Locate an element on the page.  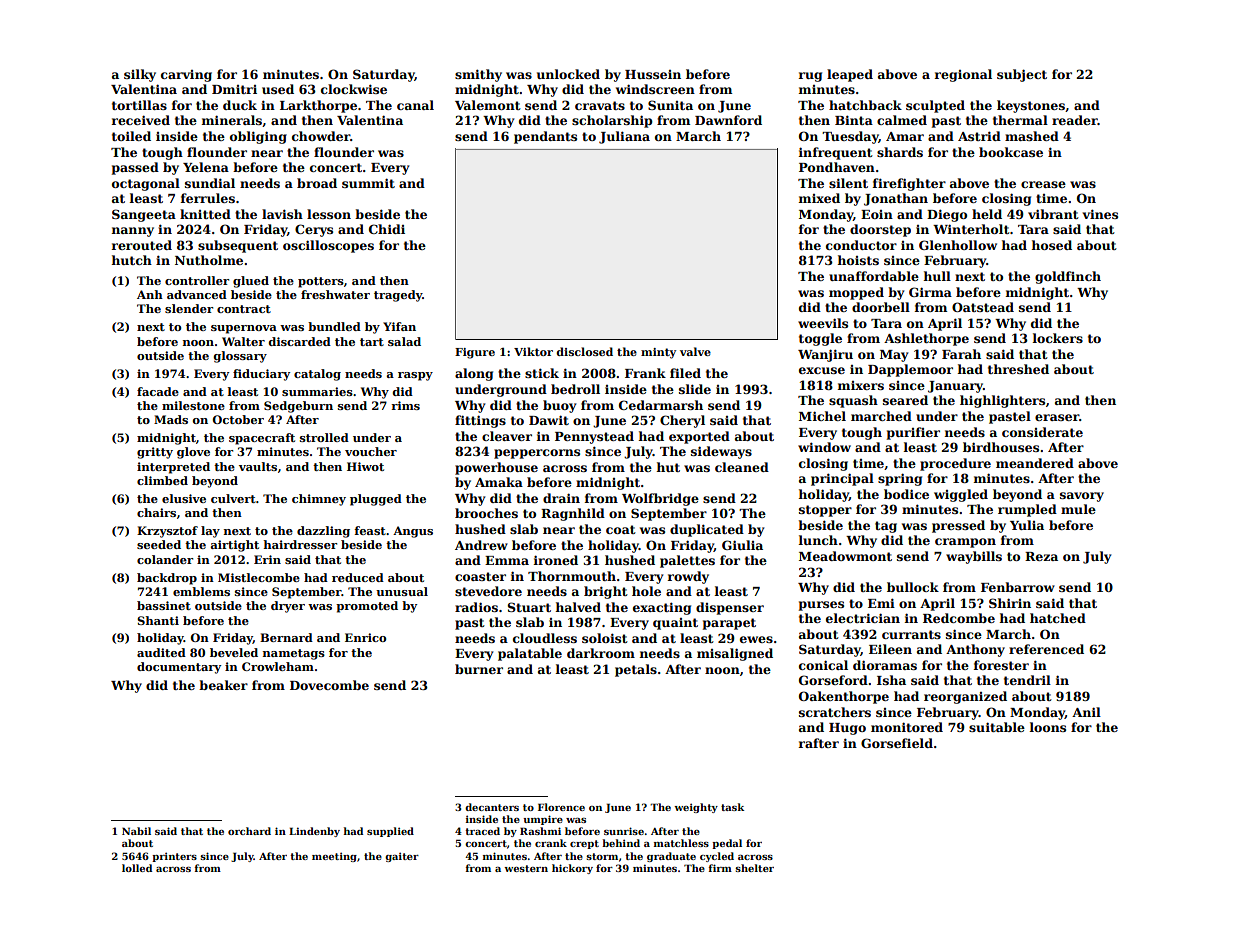
rowdy is located at coordinates (688, 577).
